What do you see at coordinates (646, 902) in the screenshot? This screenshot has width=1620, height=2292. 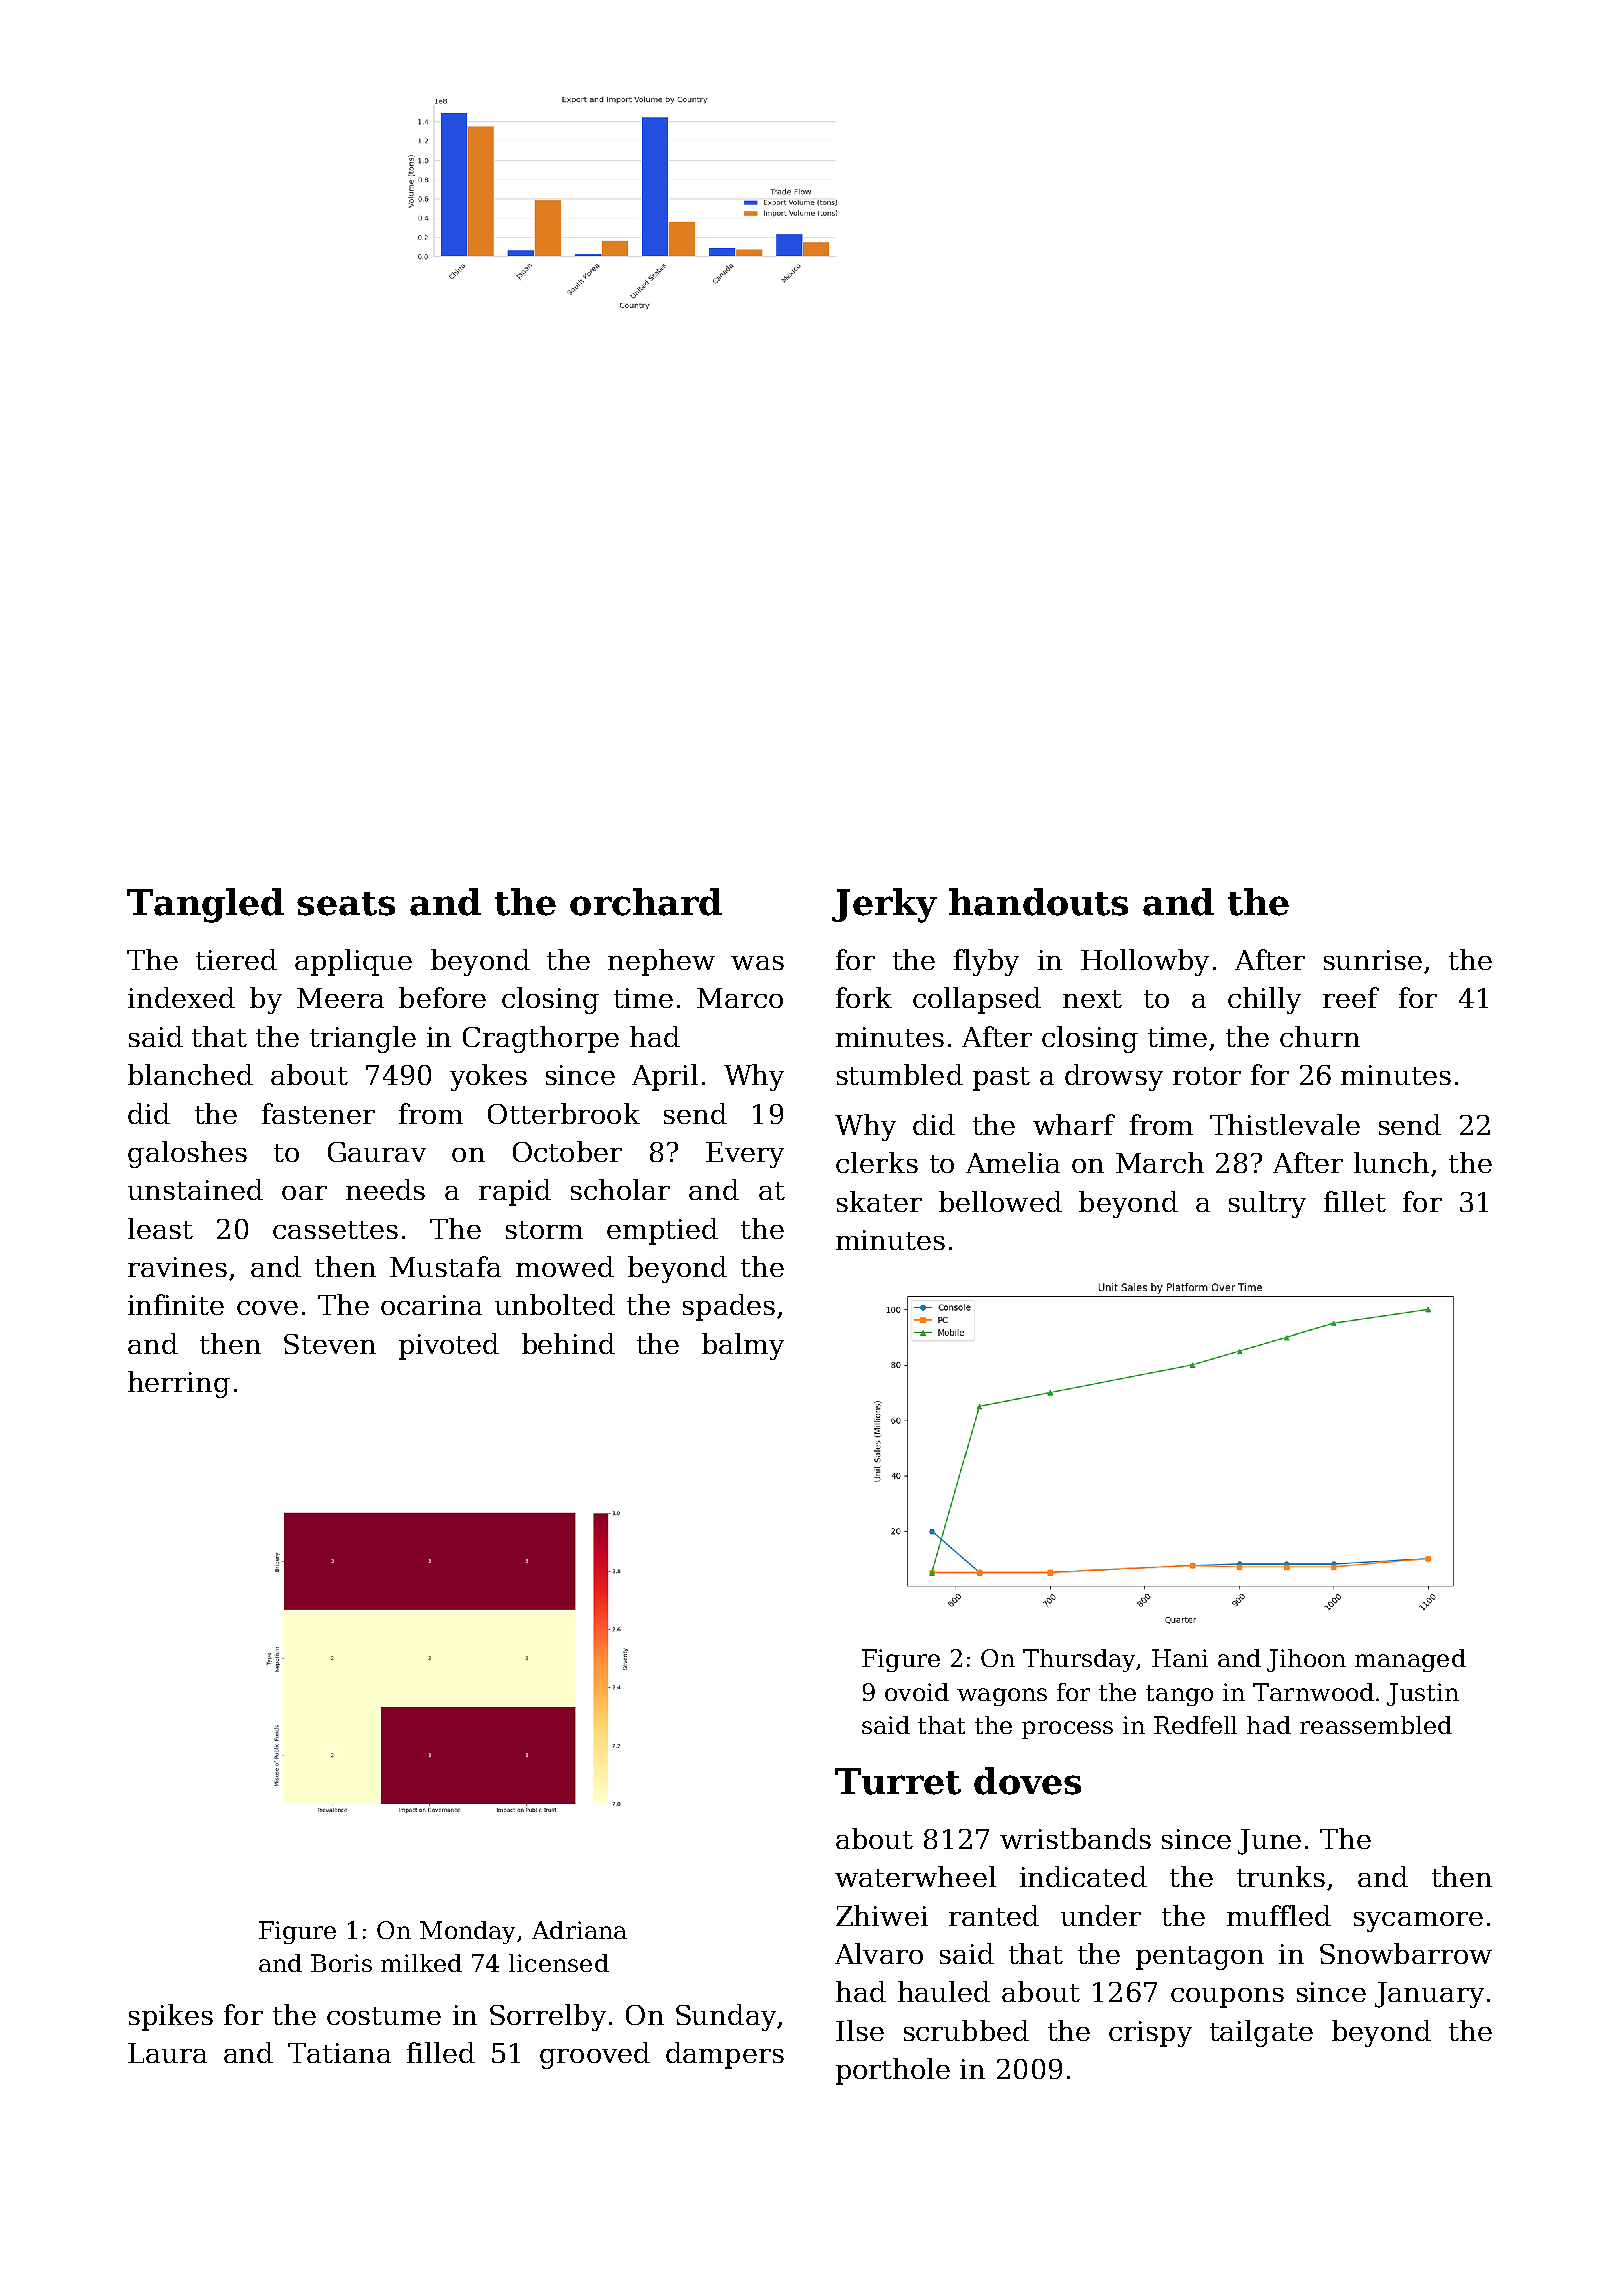 I see `orchard` at bounding box center [646, 902].
